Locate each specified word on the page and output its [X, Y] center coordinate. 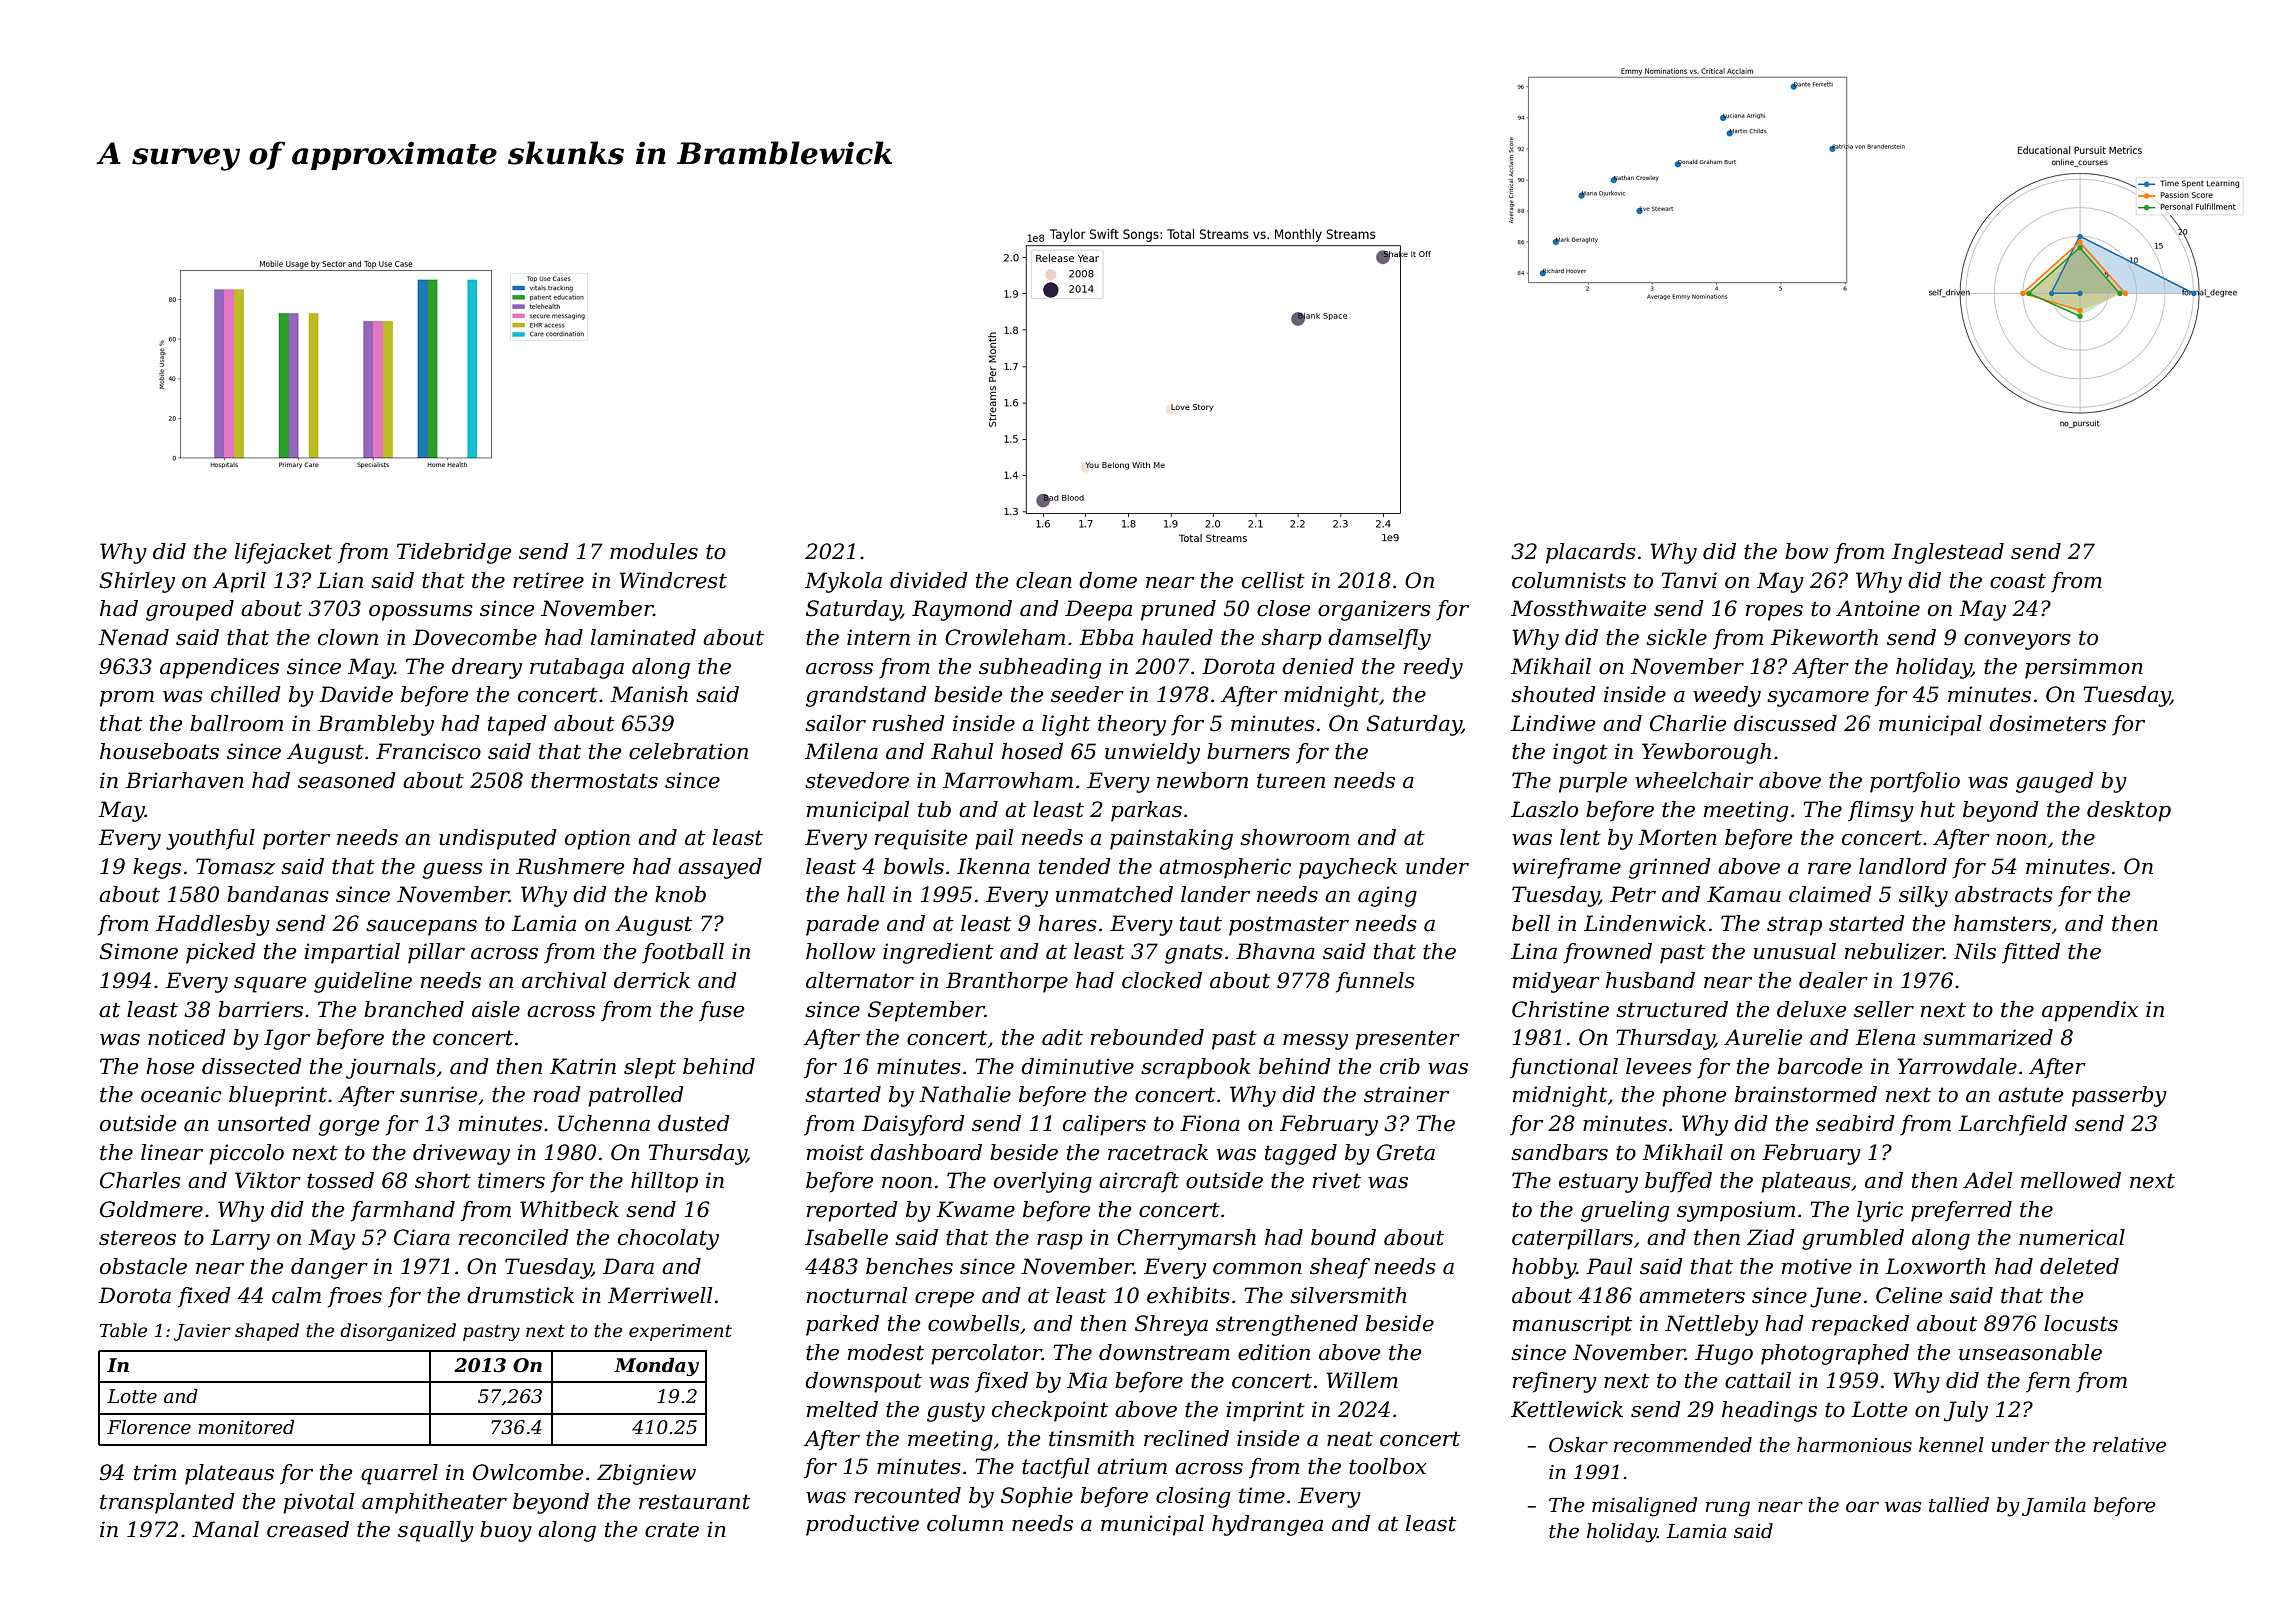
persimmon [2084, 668]
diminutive [1077, 1066]
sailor [835, 723]
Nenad [133, 637]
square [270, 985]
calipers [1104, 1125]
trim [155, 1472]
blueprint [278, 1096]
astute [2030, 1095]
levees [1659, 1066]
